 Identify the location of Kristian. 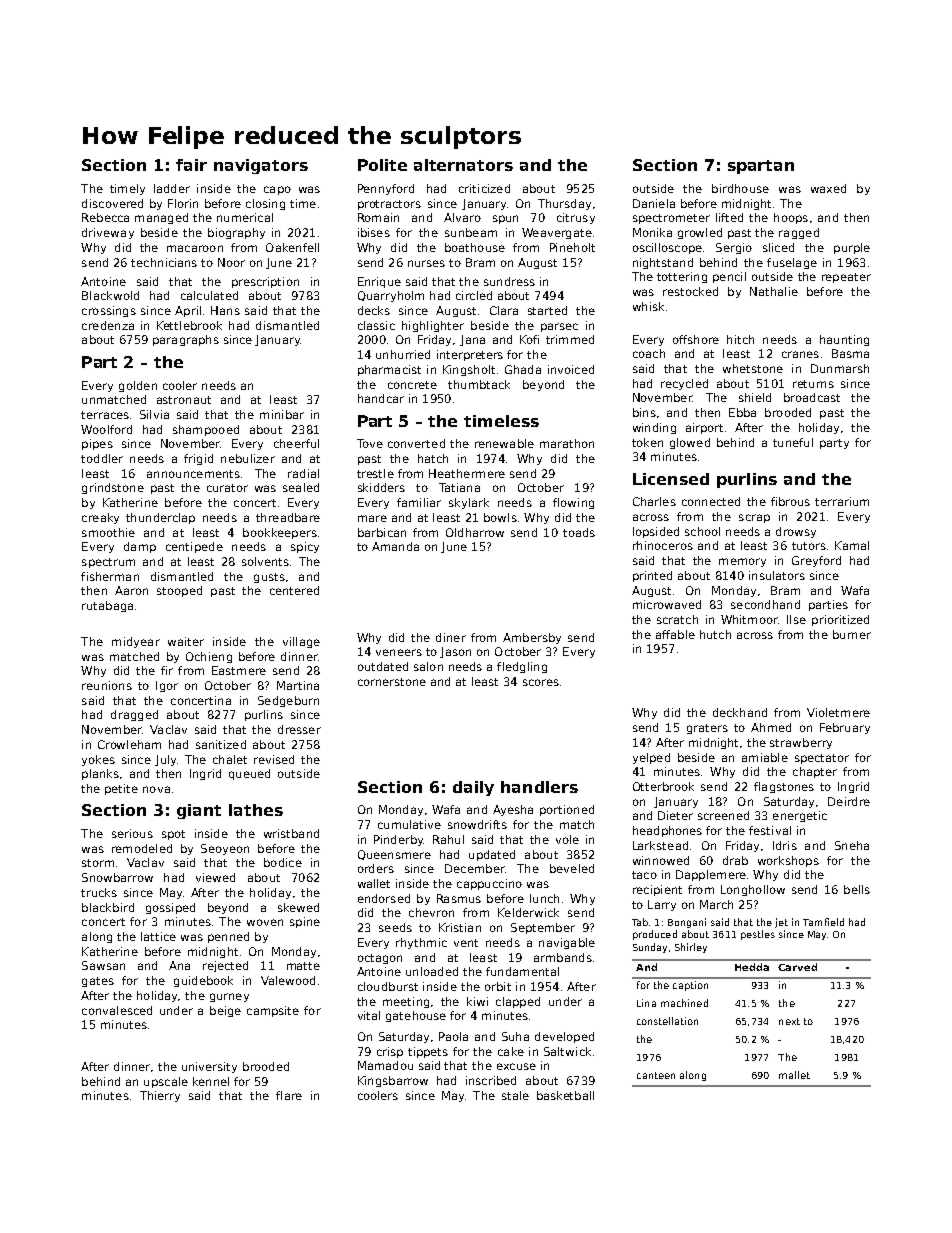
(460, 927).
